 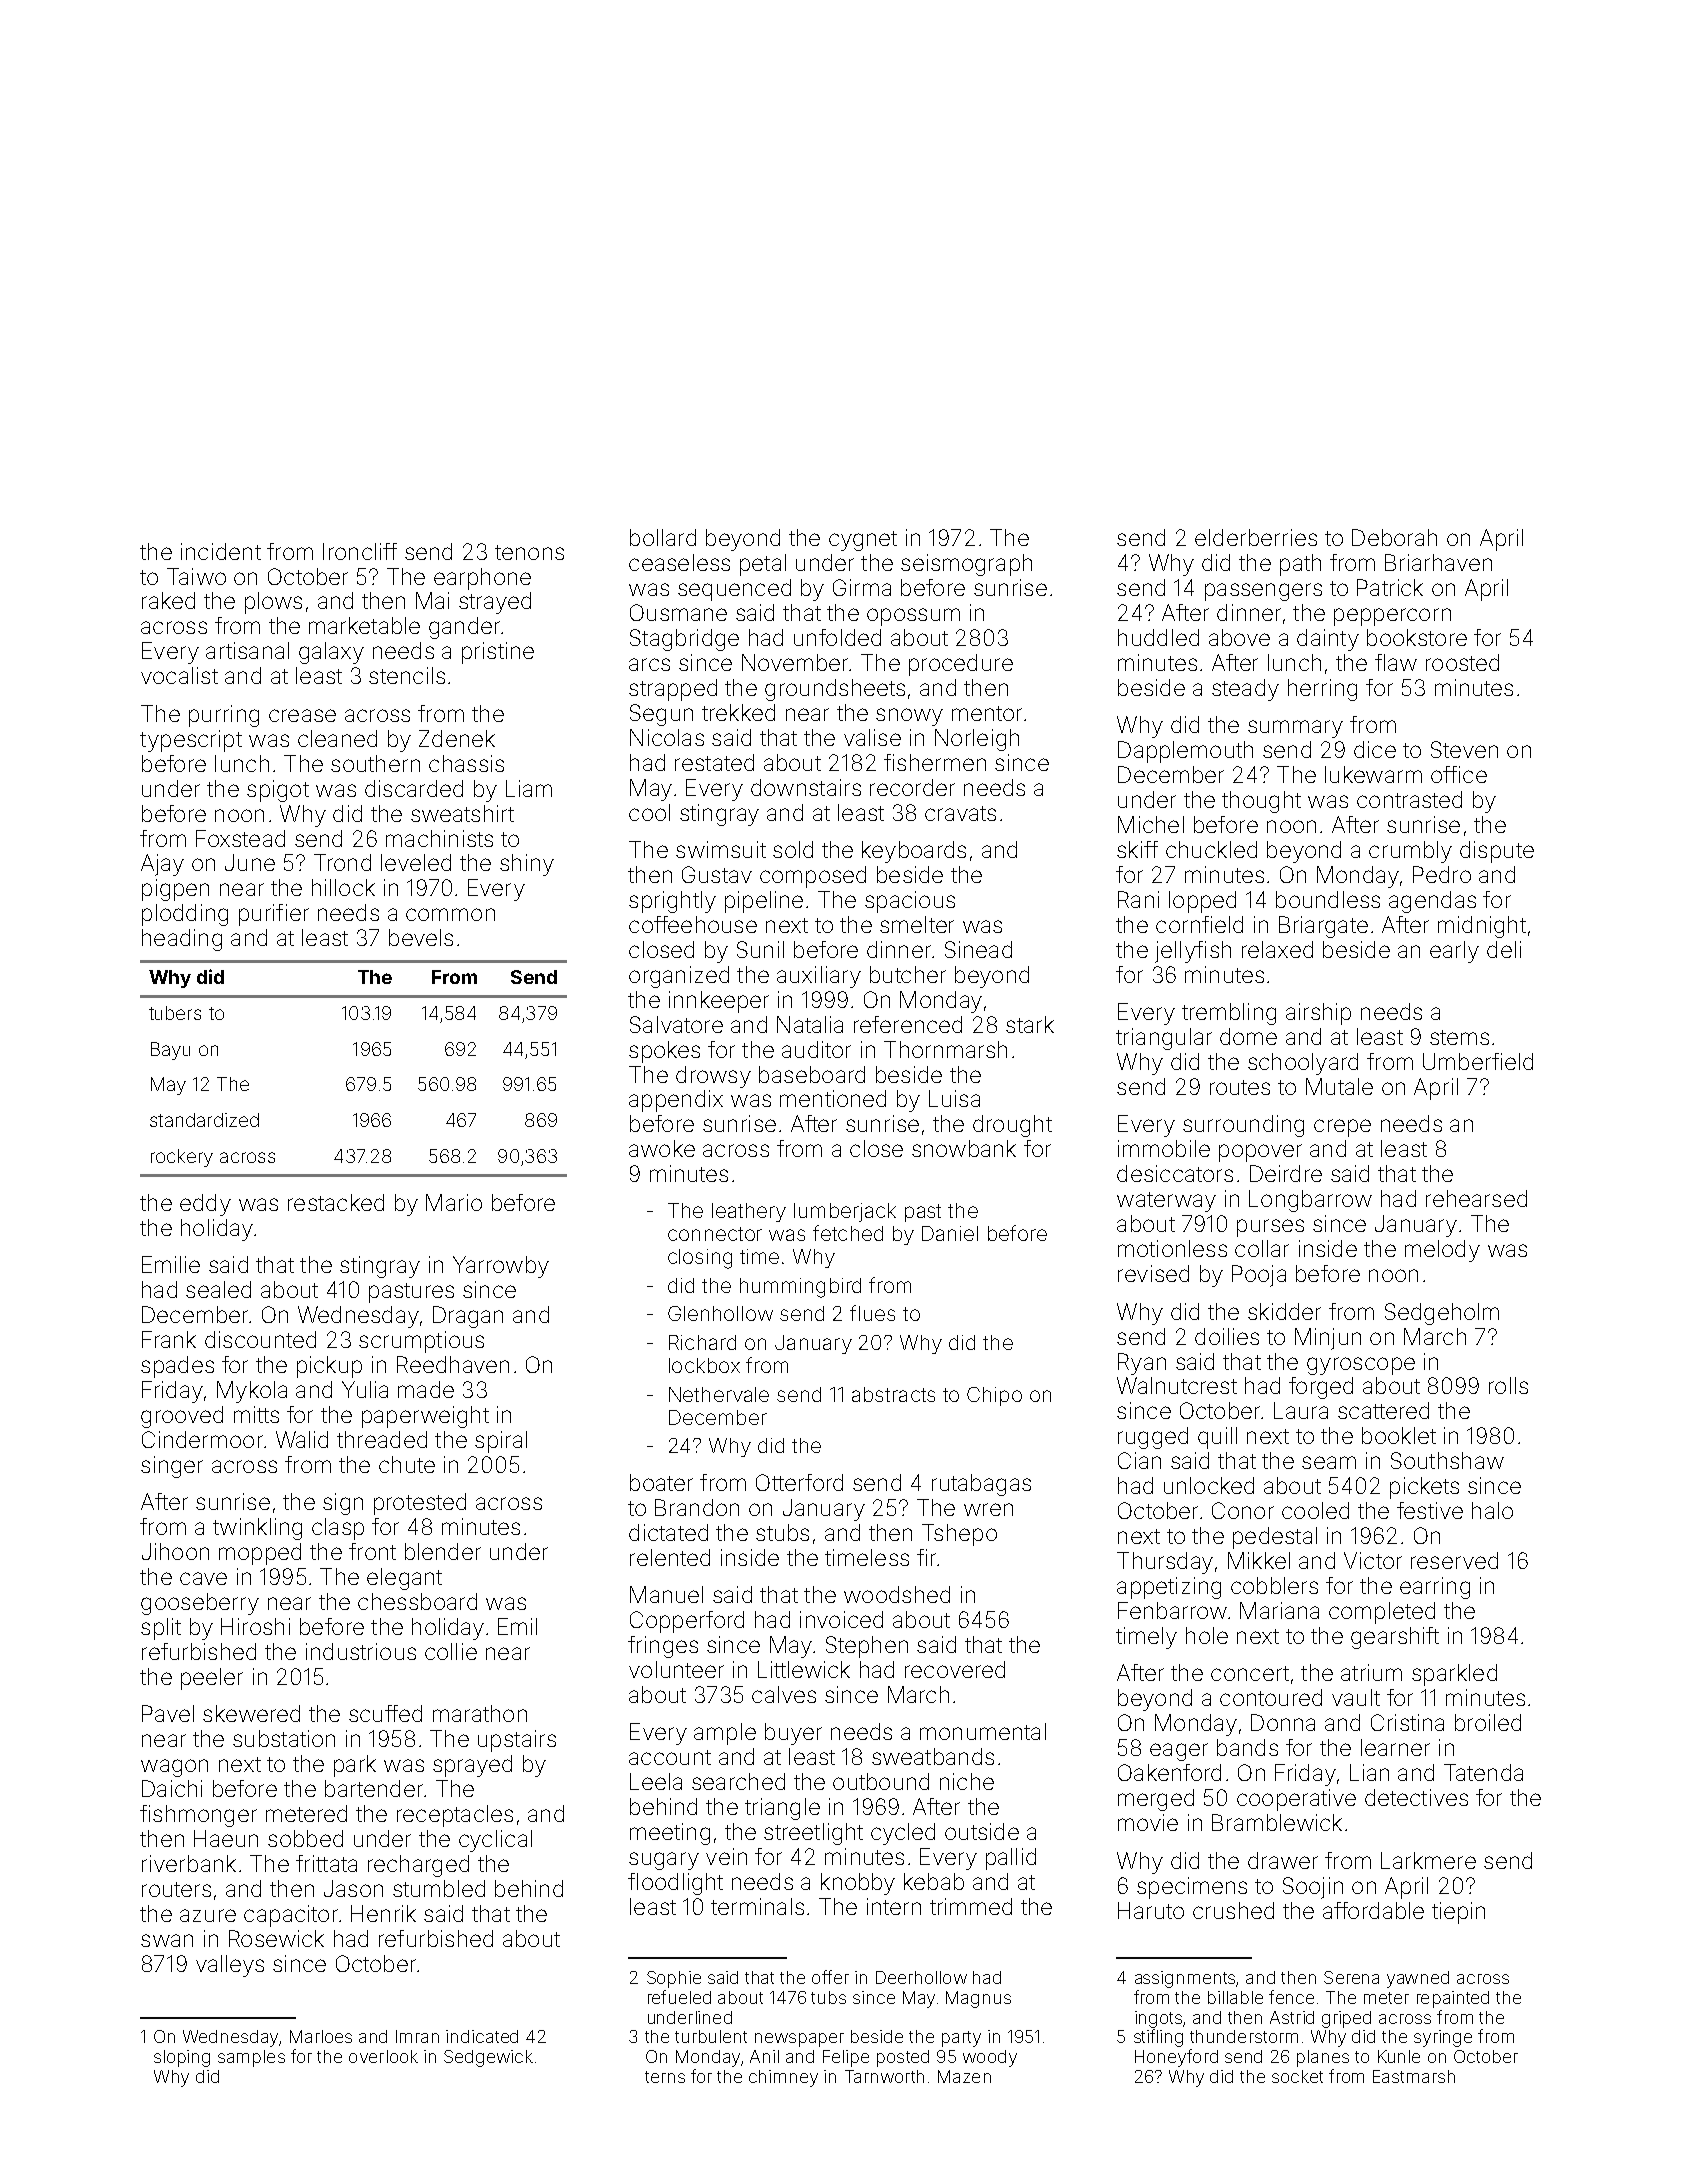 What do you see at coordinates (501, 1267) in the document?
I see `Yarrowby` at bounding box center [501, 1267].
